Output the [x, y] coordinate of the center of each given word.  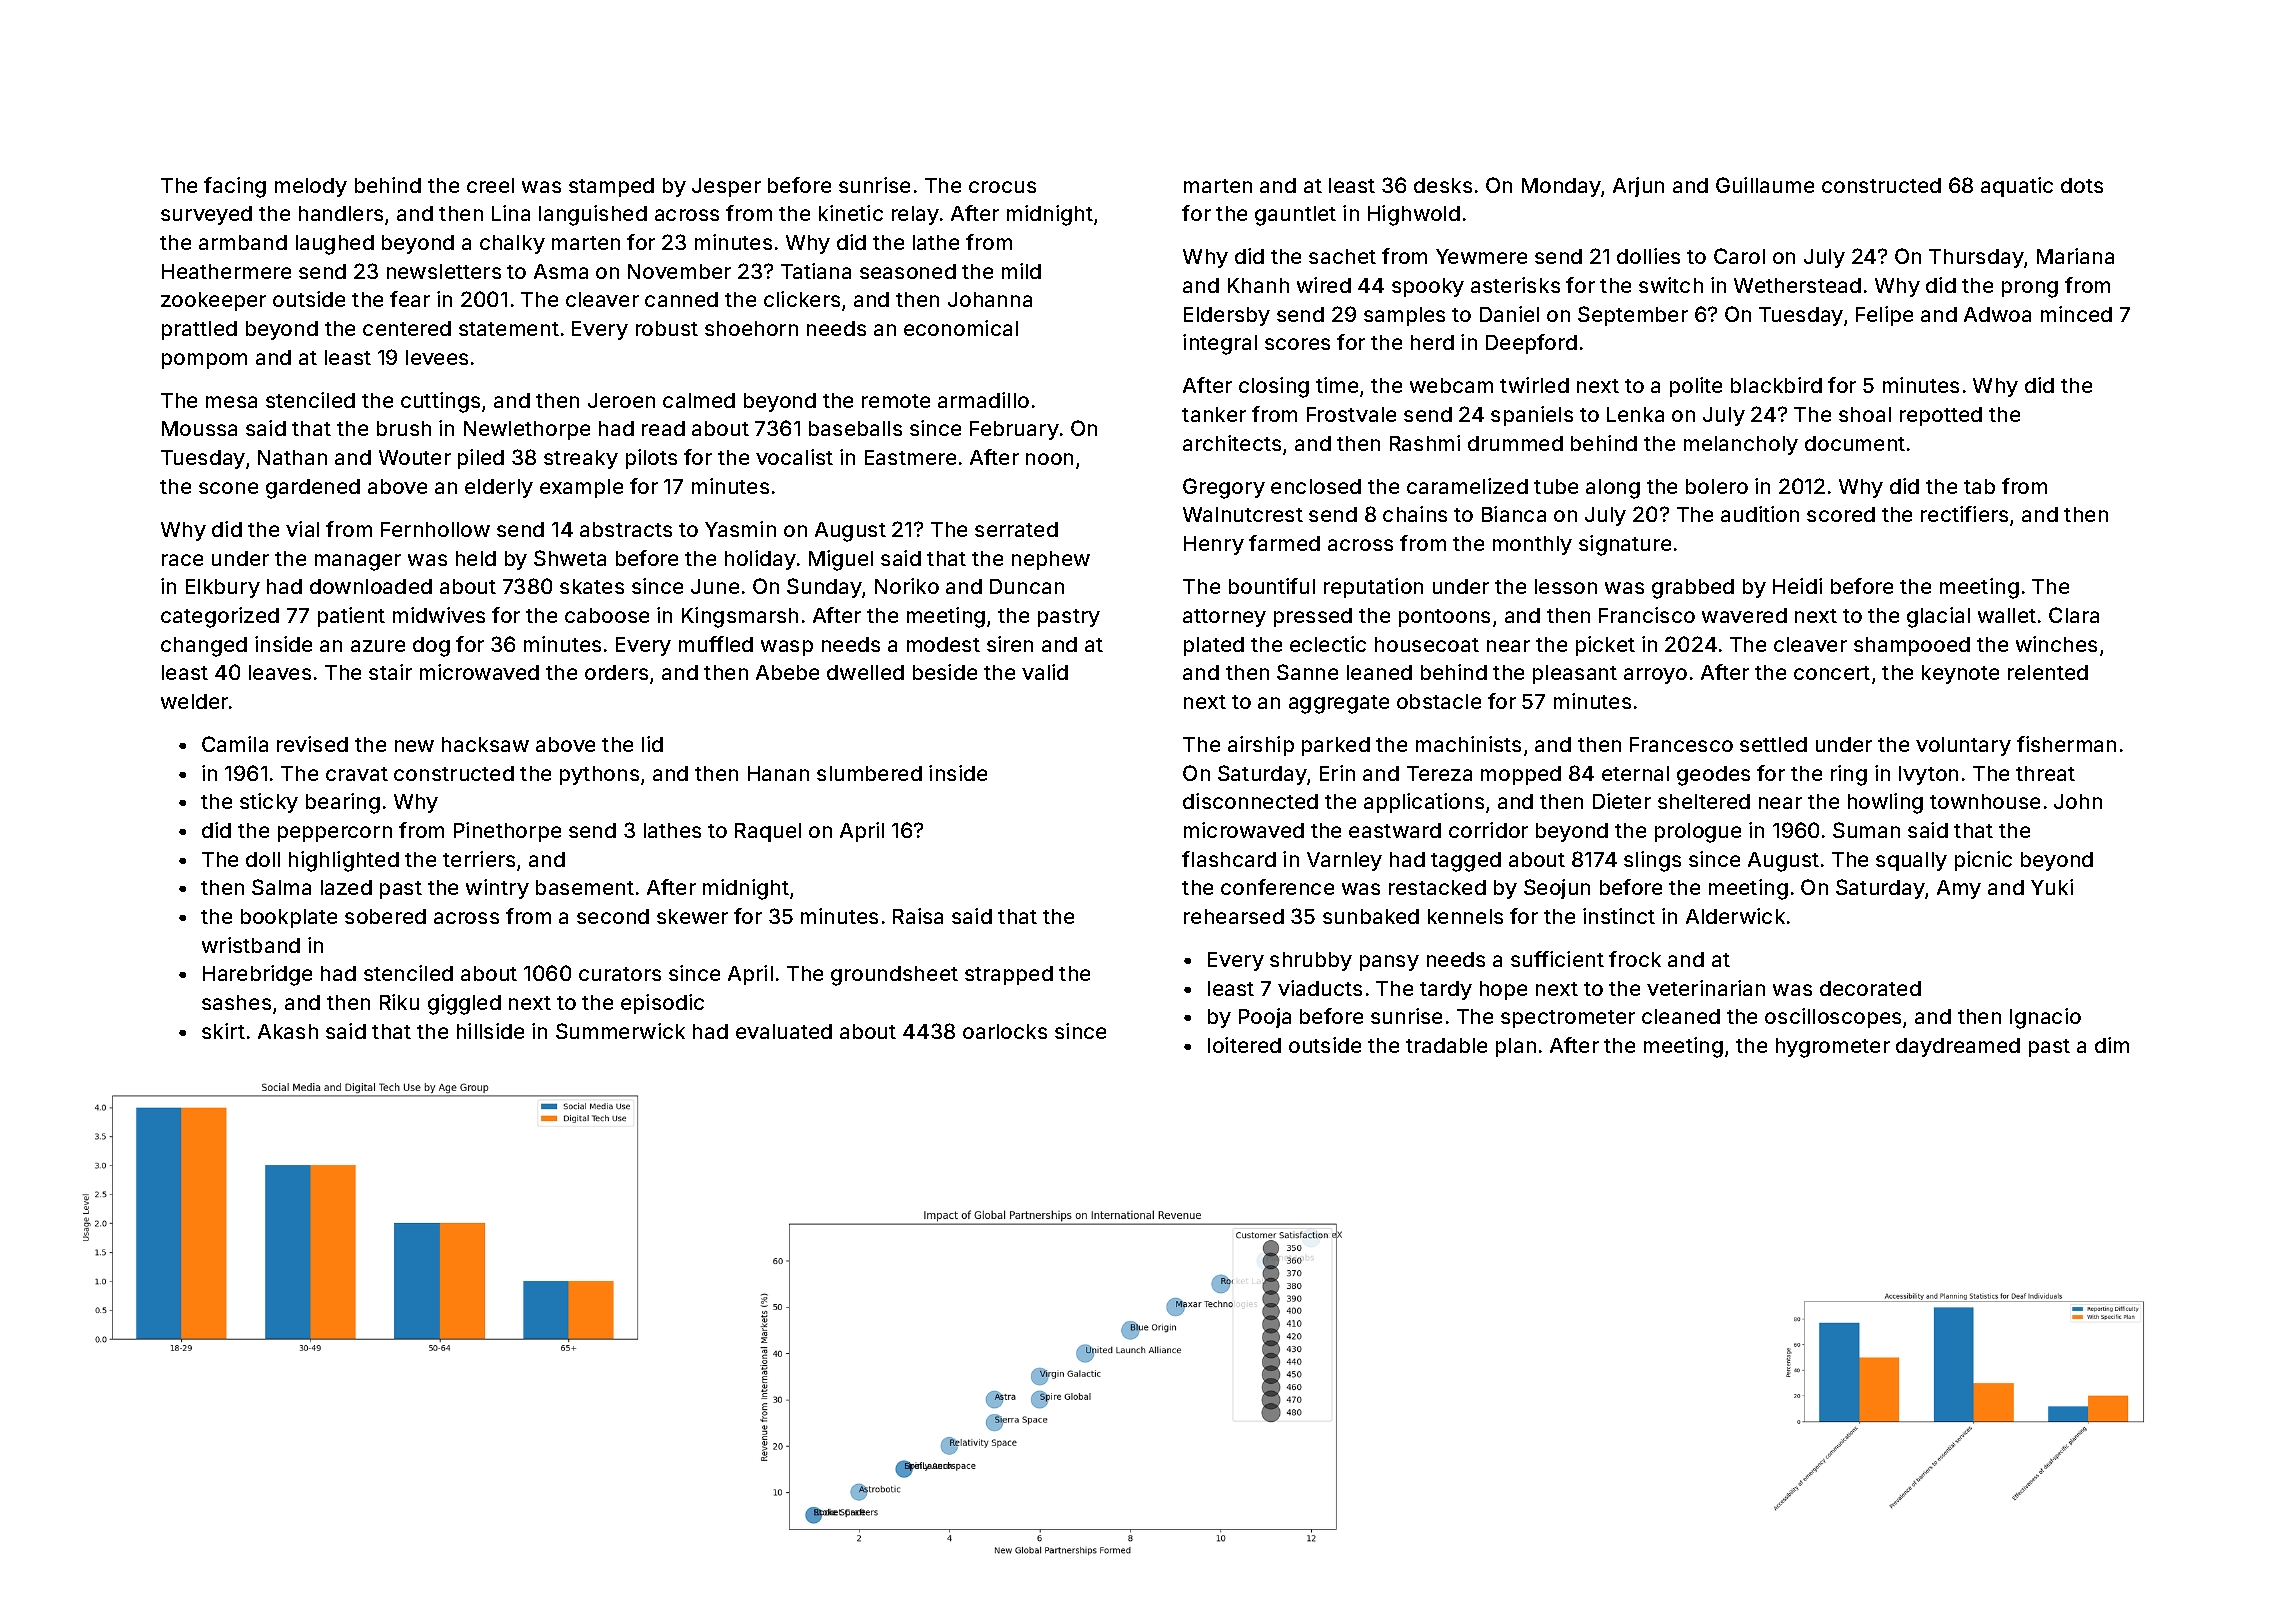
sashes [236, 1002]
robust [667, 328]
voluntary [1963, 746]
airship [1261, 746]
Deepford [1531, 344]
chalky [512, 244]
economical [961, 328]
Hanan [778, 773]
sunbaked [1371, 916]
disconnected [1250, 801]
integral [1220, 344]
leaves [280, 672]
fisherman [2066, 744]
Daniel [1509, 314]
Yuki [2052, 887]
